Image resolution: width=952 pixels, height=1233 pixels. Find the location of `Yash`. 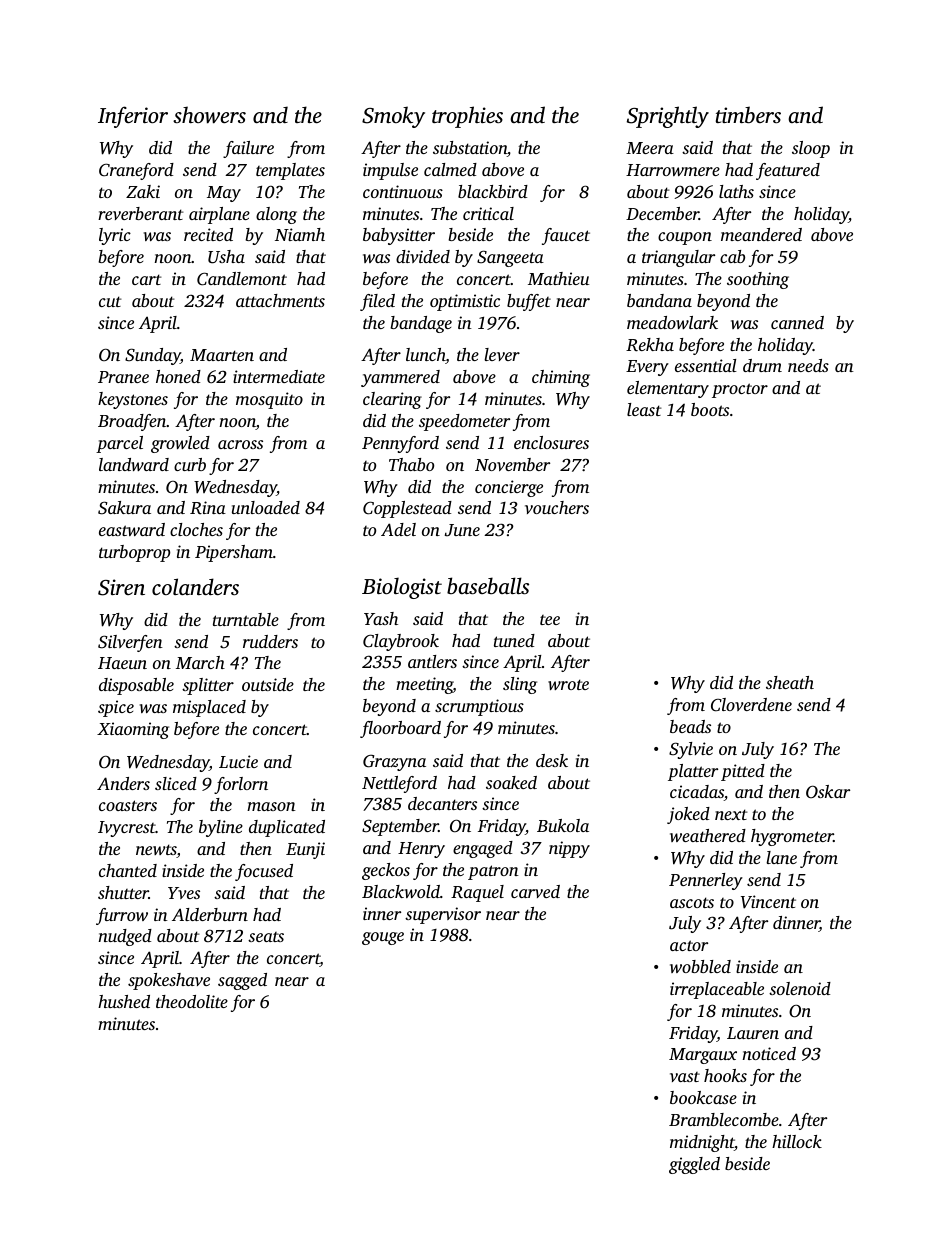

Yash is located at coordinates (381, 618).
